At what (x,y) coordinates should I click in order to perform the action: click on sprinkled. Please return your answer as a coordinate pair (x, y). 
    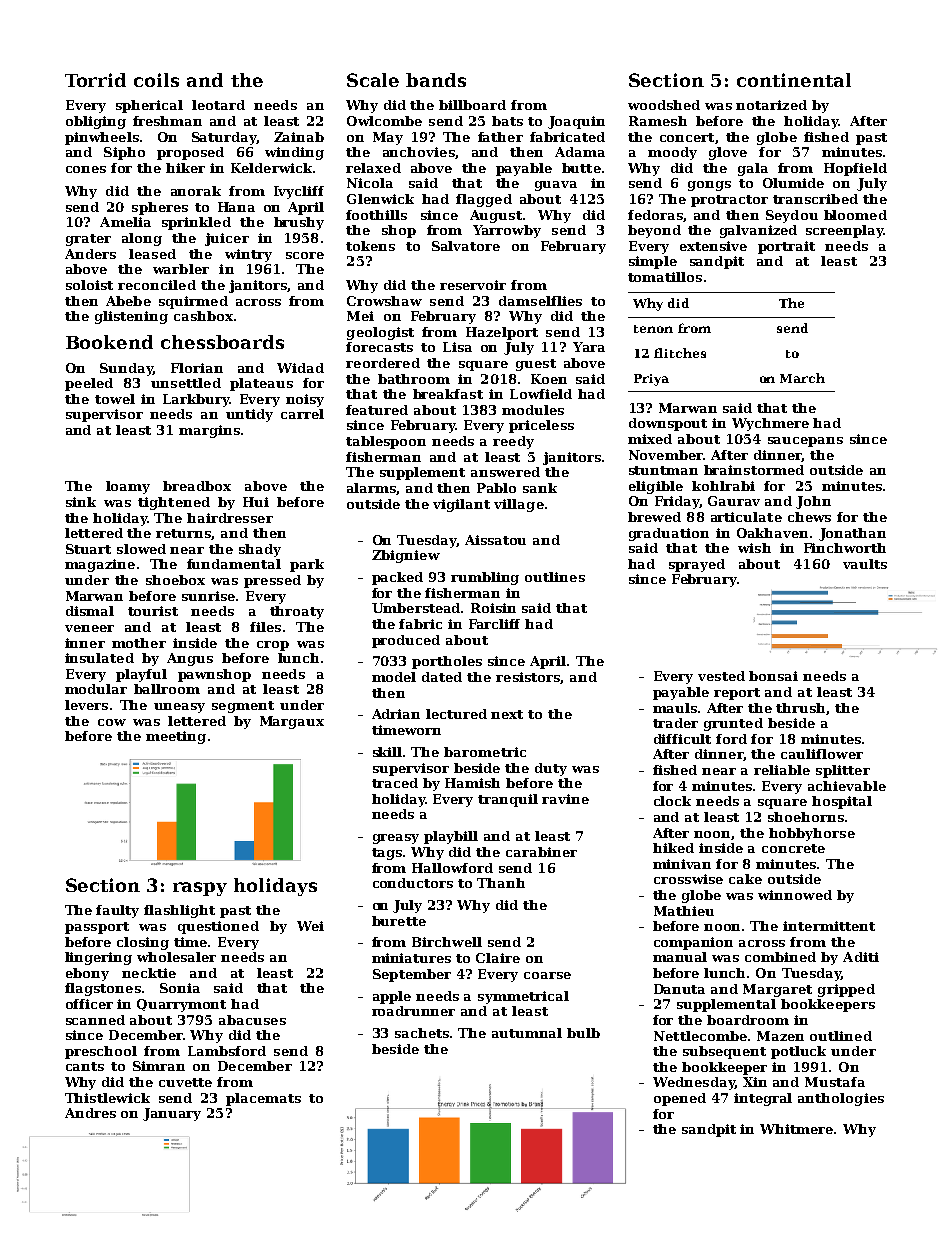
    Looking at the image, I should click on (196, 223).
